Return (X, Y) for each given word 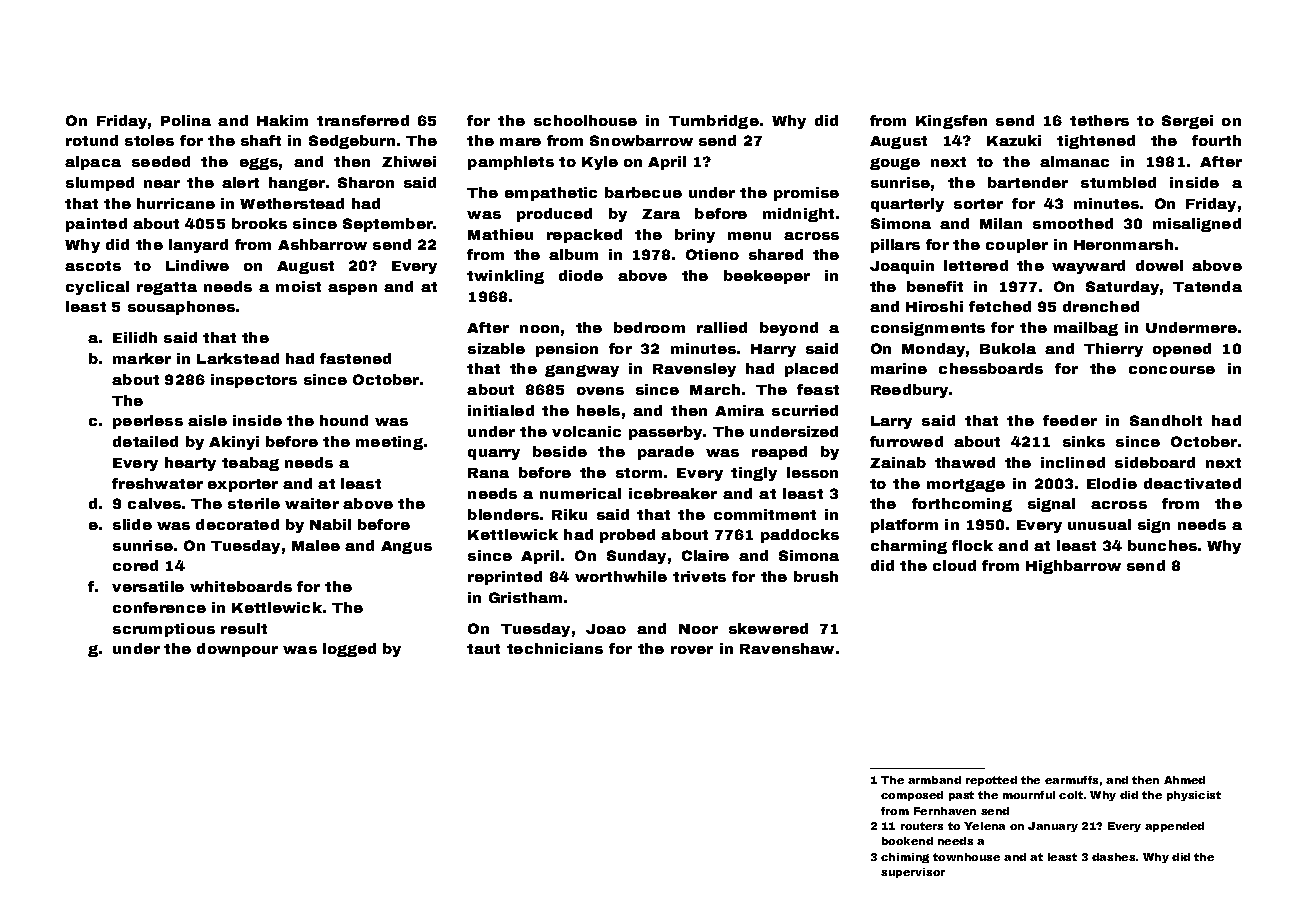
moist (298, 286)
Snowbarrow (641, 140)
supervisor (913, 873)
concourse (1172, 370)
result (244, 628)
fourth (1216, 140)
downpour (237, 650)
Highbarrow (1073, 567)
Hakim (282, 120)
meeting (389, 443)
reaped (779, 453)
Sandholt (1166, 420)
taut (483, 649)
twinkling (505, 277)
